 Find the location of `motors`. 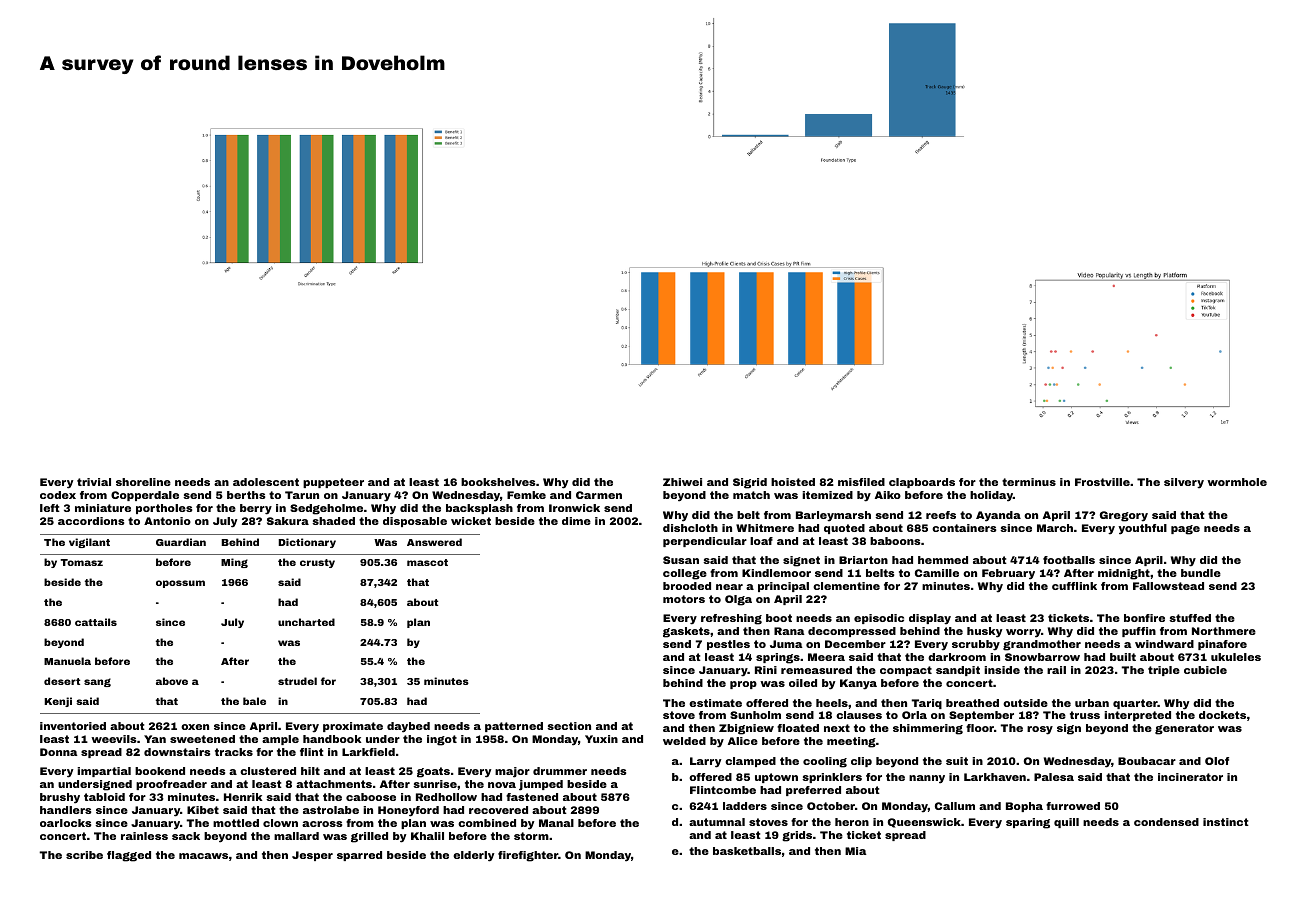

motors is located at coordinates (684, 599).
